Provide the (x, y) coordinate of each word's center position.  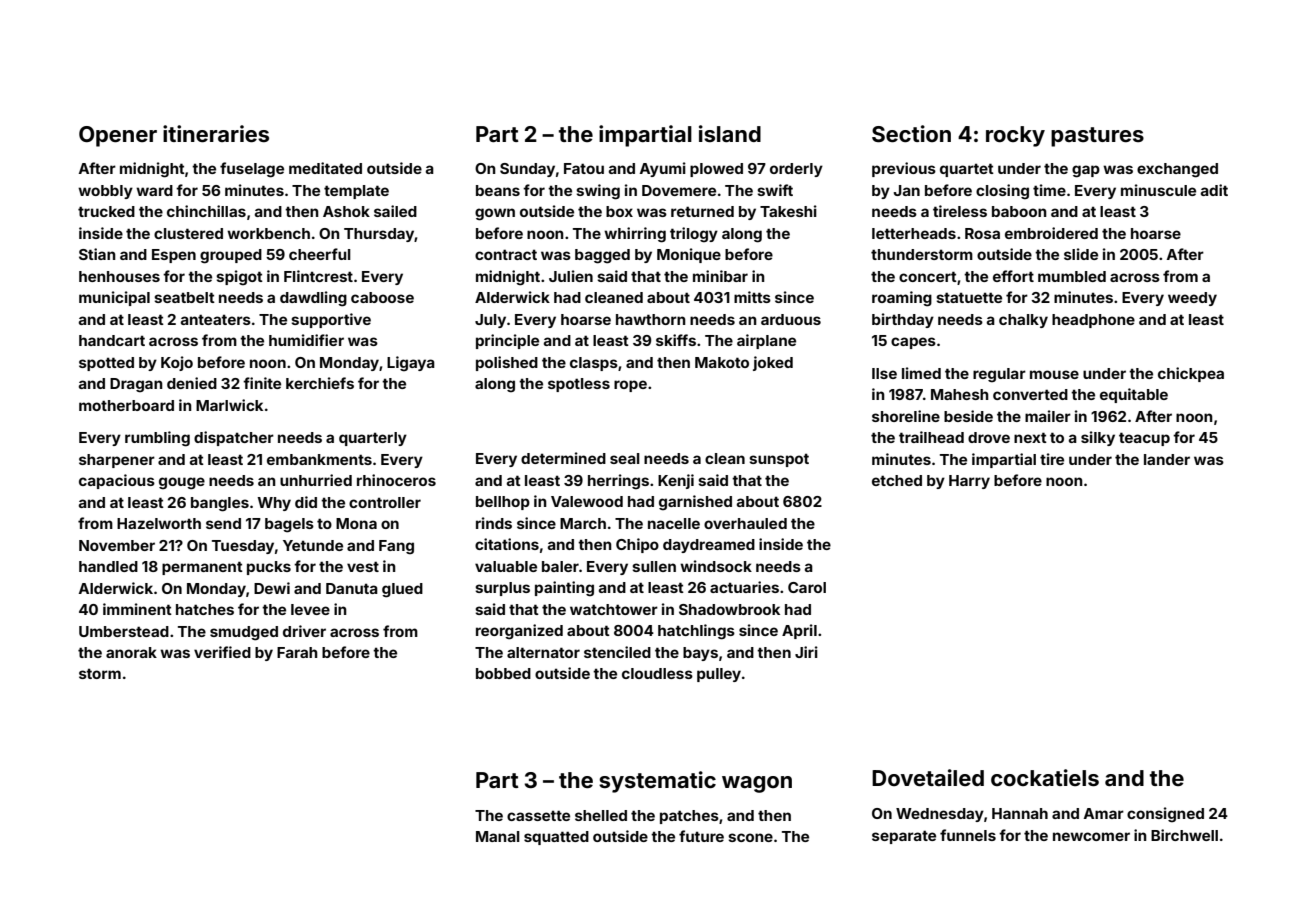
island (730, 133)
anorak (131, 652)
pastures (1097, 137)
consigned (1165, 815)
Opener (118, 136)
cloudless (657, 673)
